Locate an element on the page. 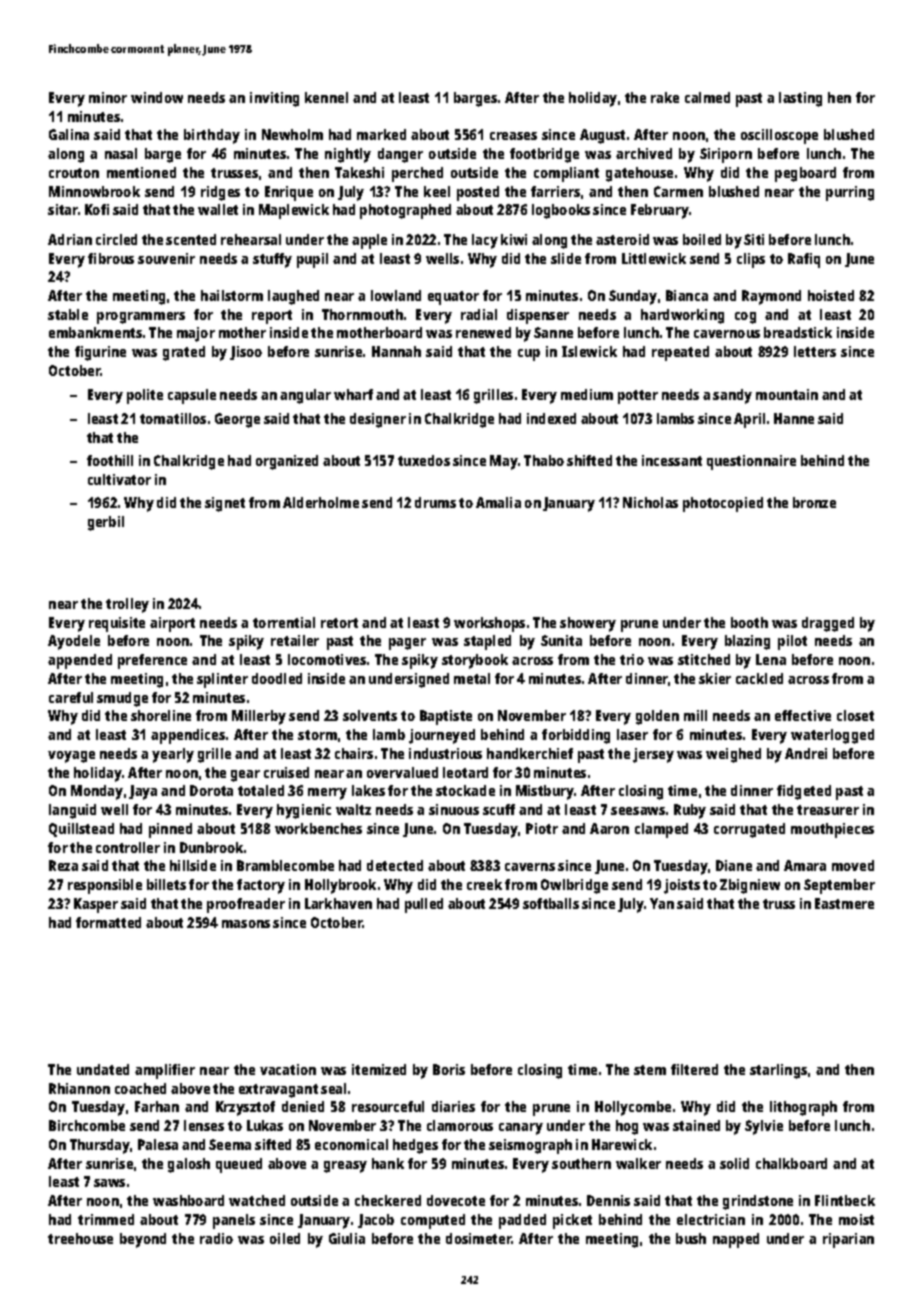  formatted is located at coordinates (108, 922).
